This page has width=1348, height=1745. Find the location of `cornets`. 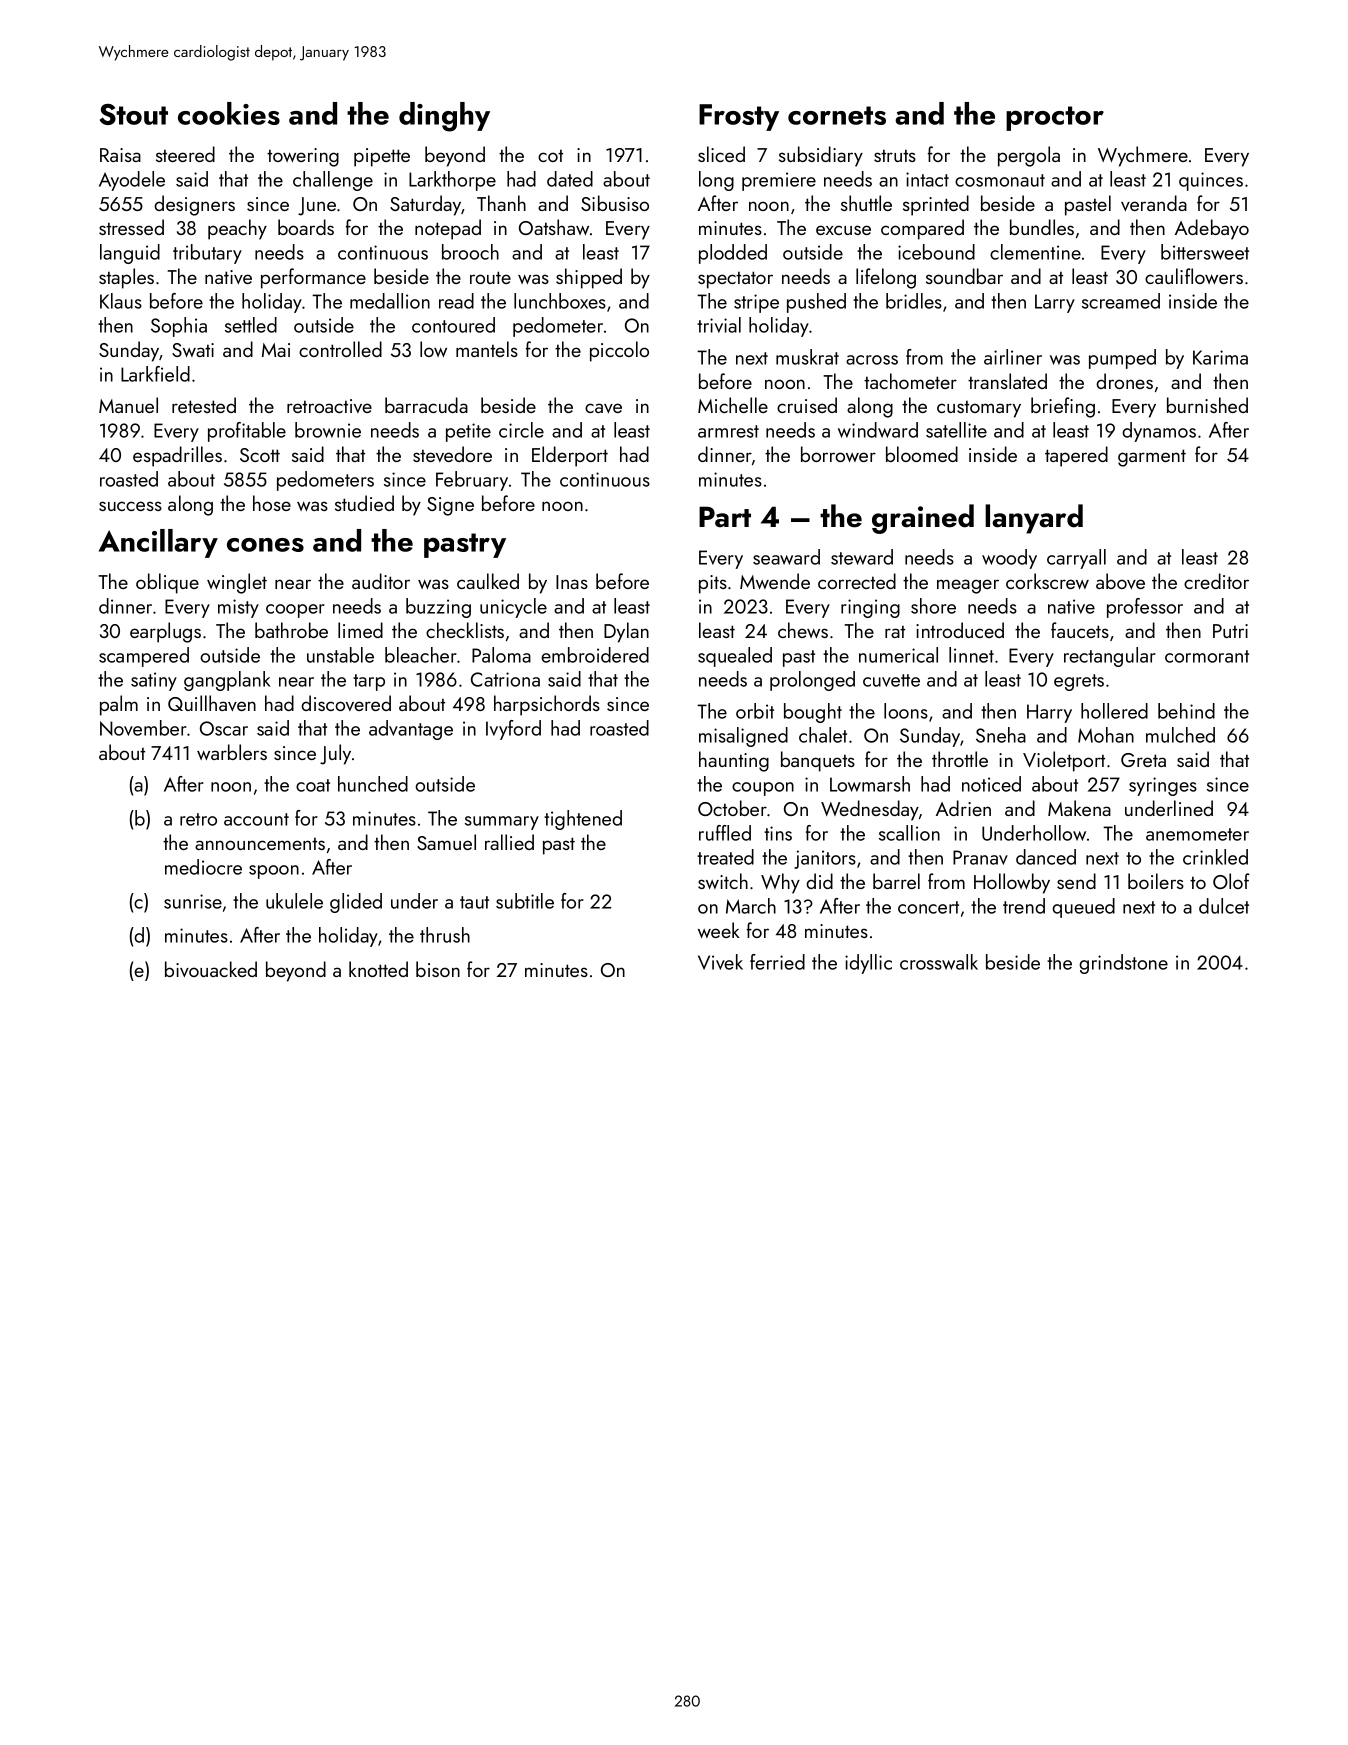

cornets is located at coordinates (837, 115).
